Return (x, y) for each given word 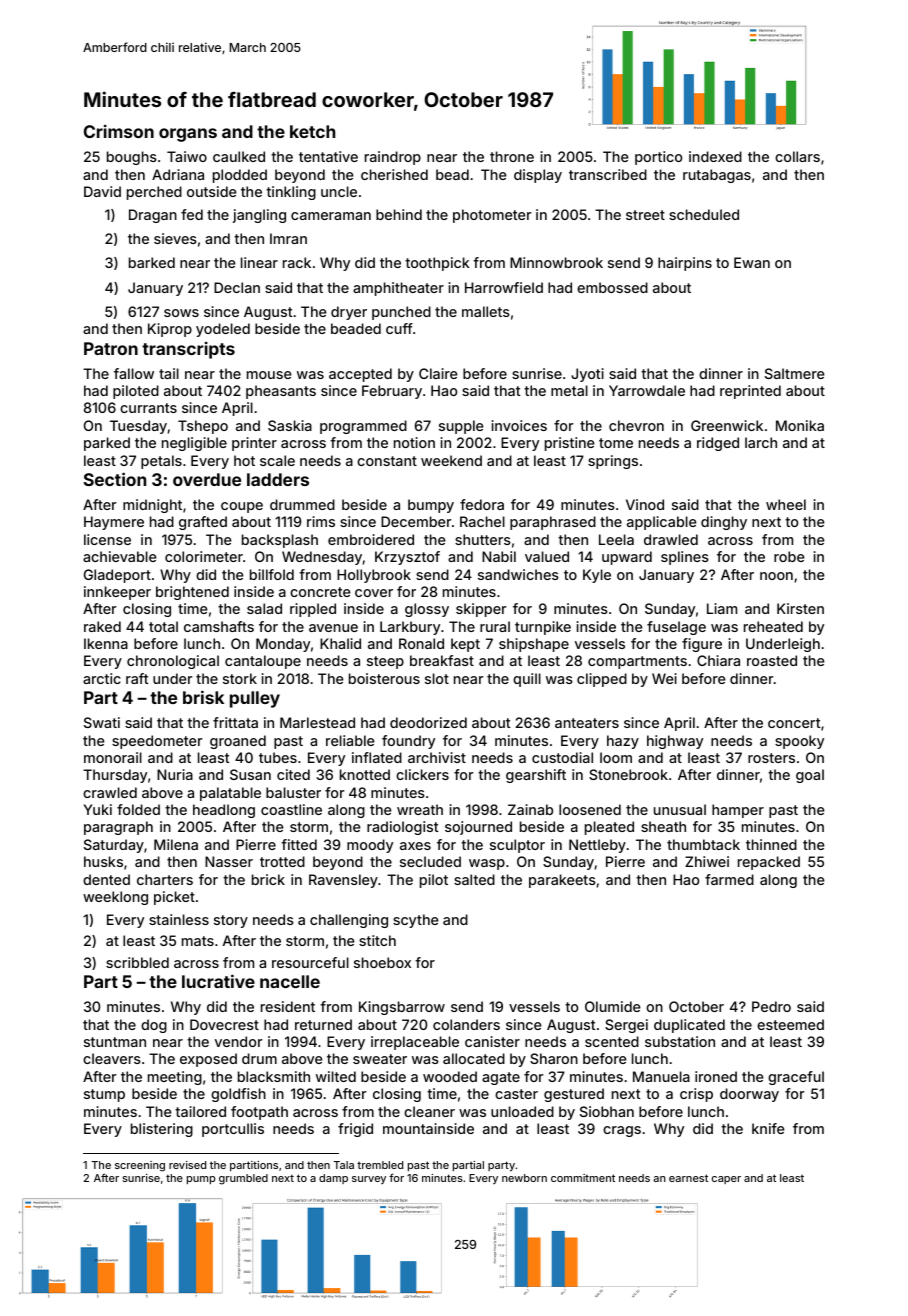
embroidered (371, 539)
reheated (773, 626)
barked (152, 262)
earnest (688, 1178)
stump (104, 1095)
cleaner (429, 1111)
